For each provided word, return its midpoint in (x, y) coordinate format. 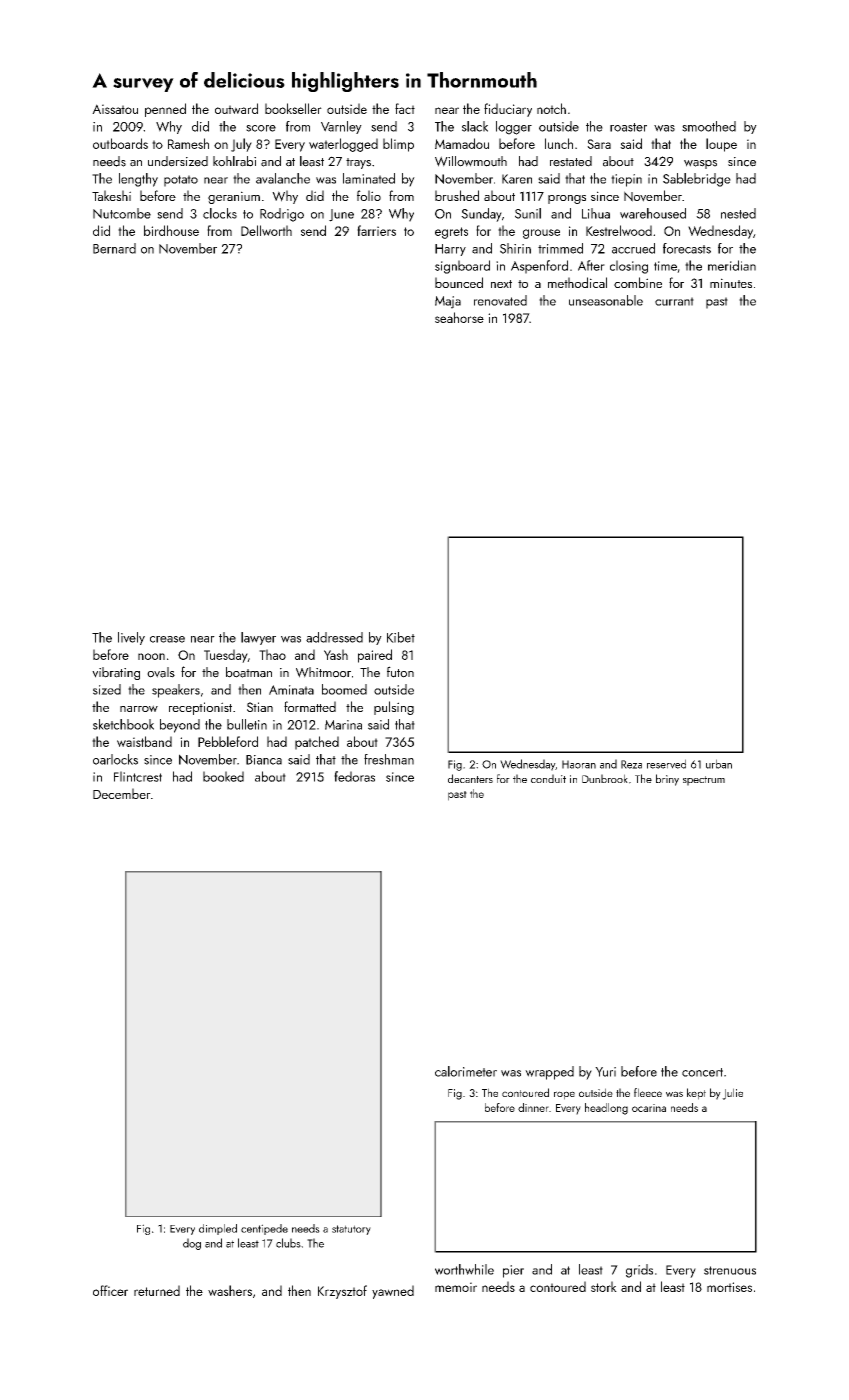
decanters (470, 778)
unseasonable (606, 300)
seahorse (459, 317)
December (122, 793)
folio (369, 195)
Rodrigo (282, 215)
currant (674, 301)
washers (230, 1290)
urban (719, 764)
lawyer (258, 638)
